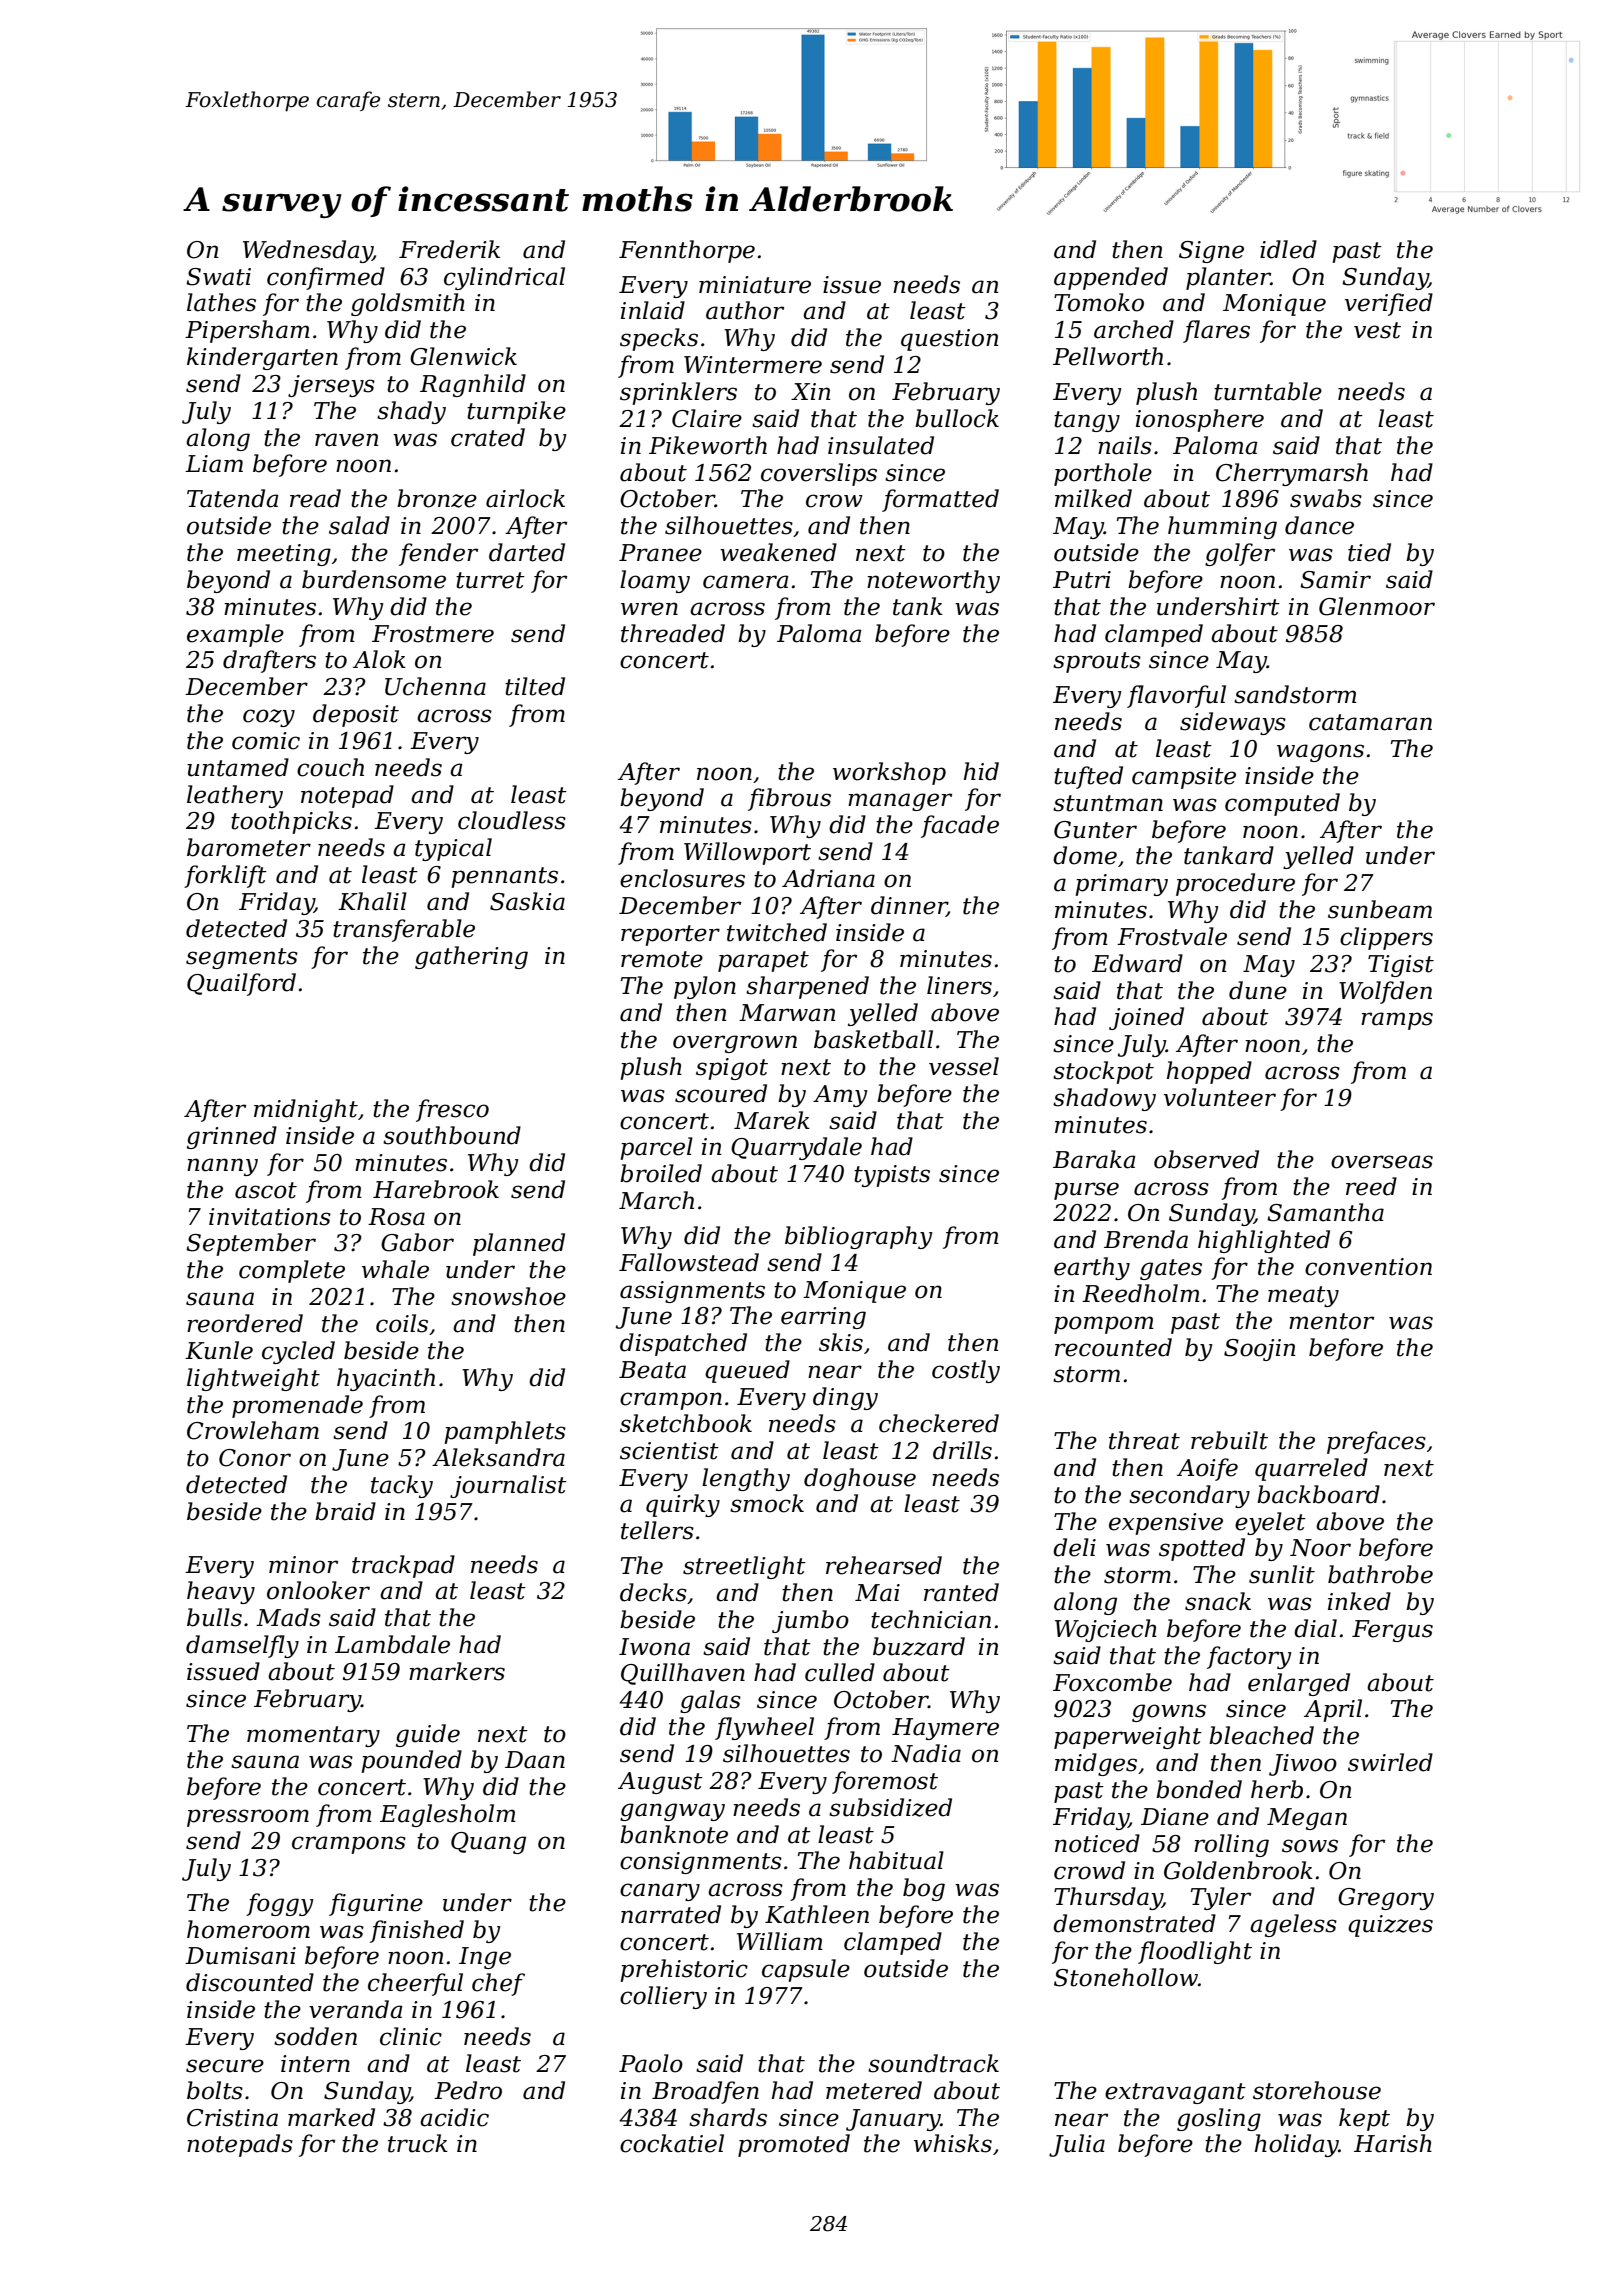  I want to click on Swati, so click(218, 277).
